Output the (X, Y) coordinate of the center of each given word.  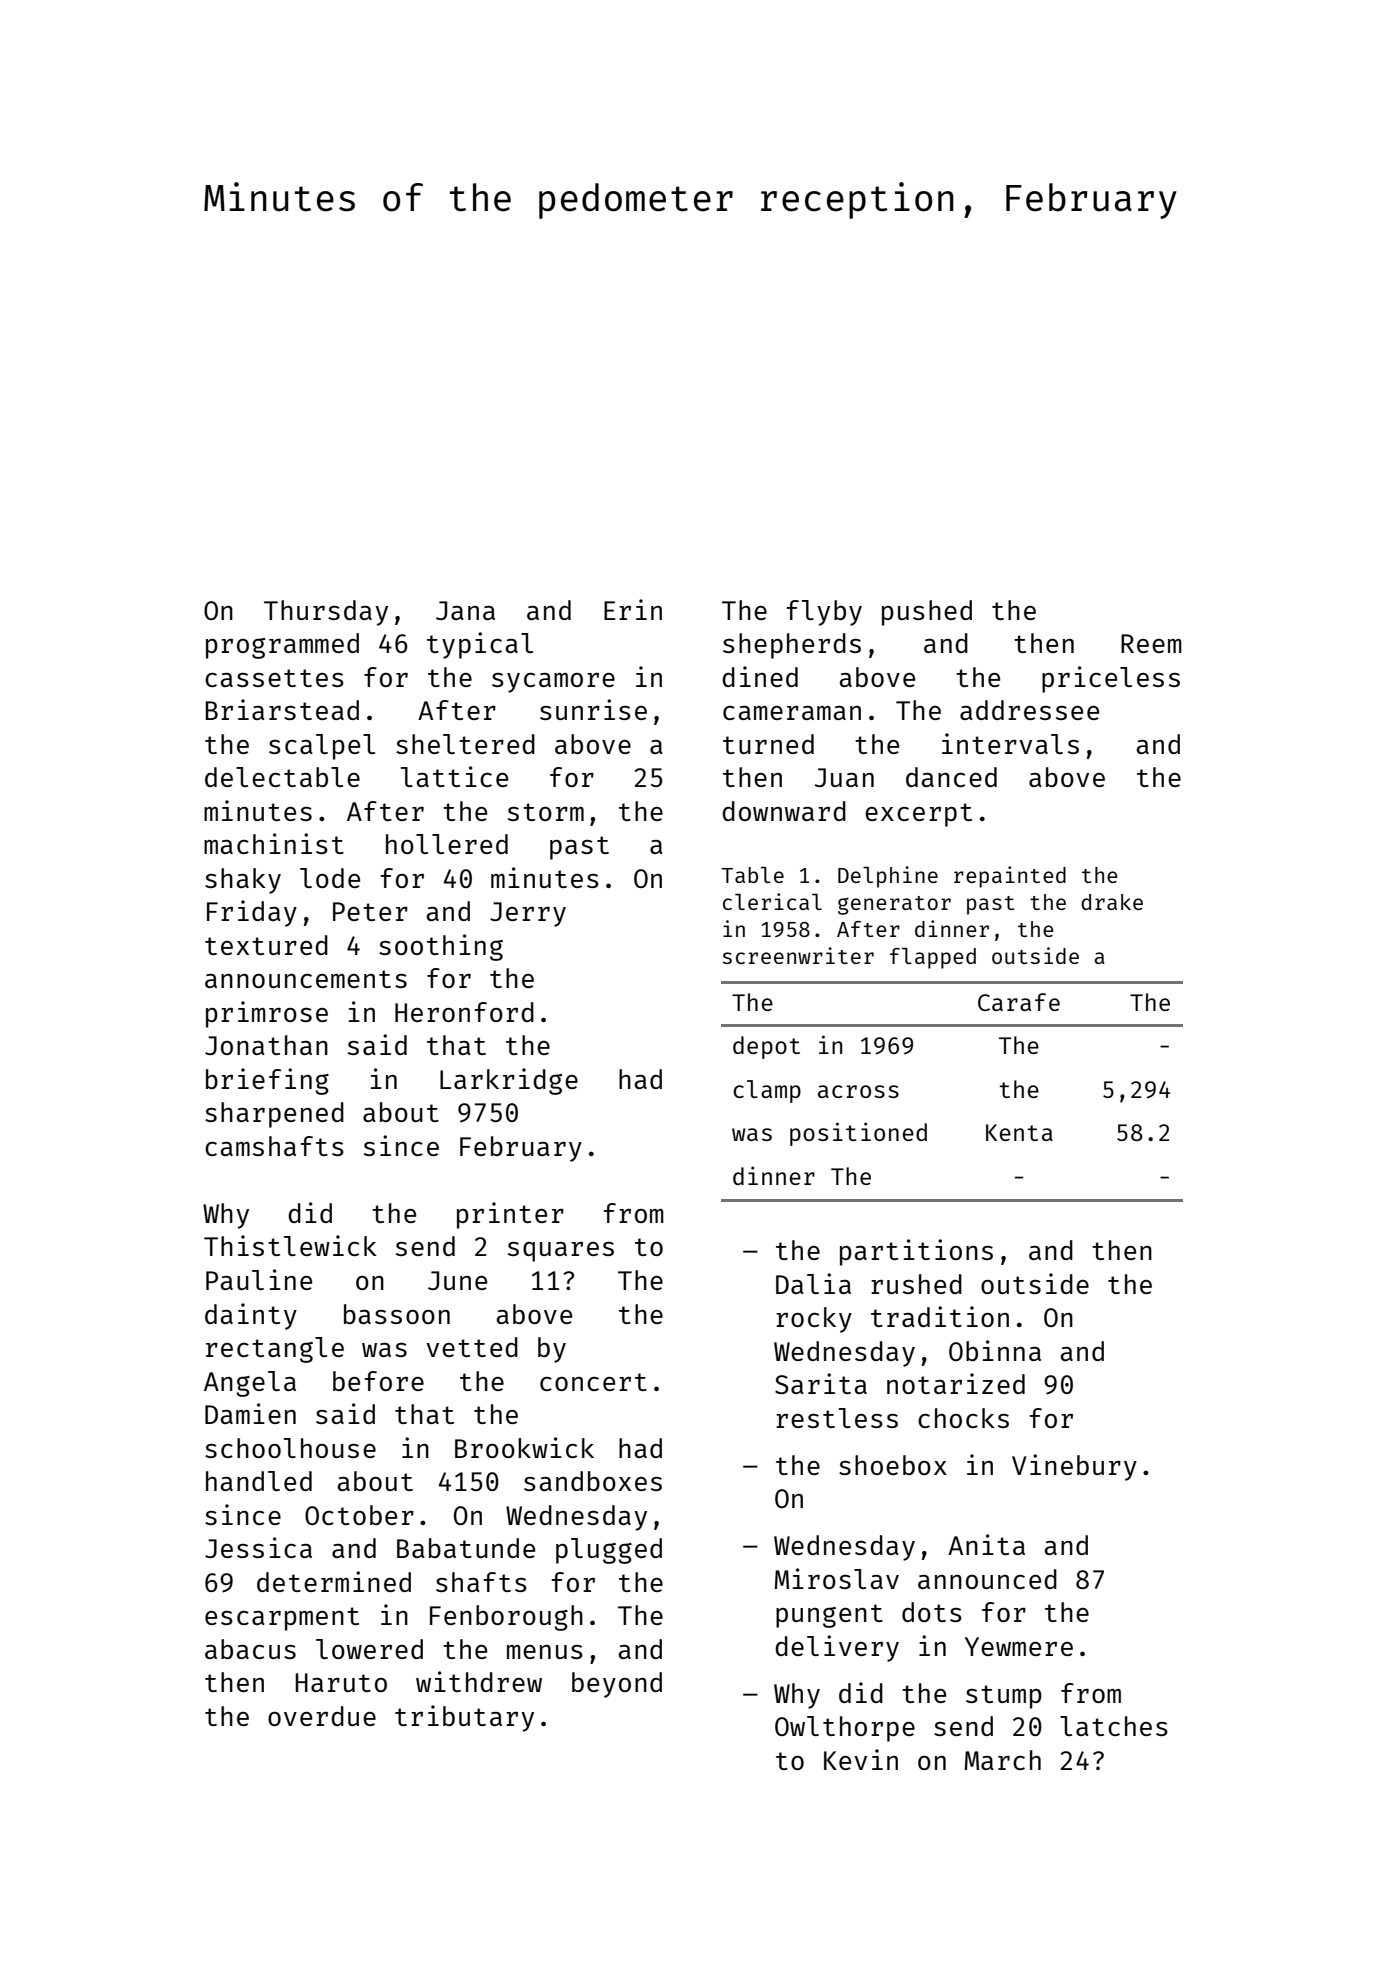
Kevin (861, 1759)
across (858, 1091)
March (1002, 1760)
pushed (927, 613)
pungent (829, 1616)
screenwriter (798, 955)
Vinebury (1074, 1467)
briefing (267, 1081)
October (359, 1515)
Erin (633, 609)
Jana (465, 610)
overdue (322, 1716)
